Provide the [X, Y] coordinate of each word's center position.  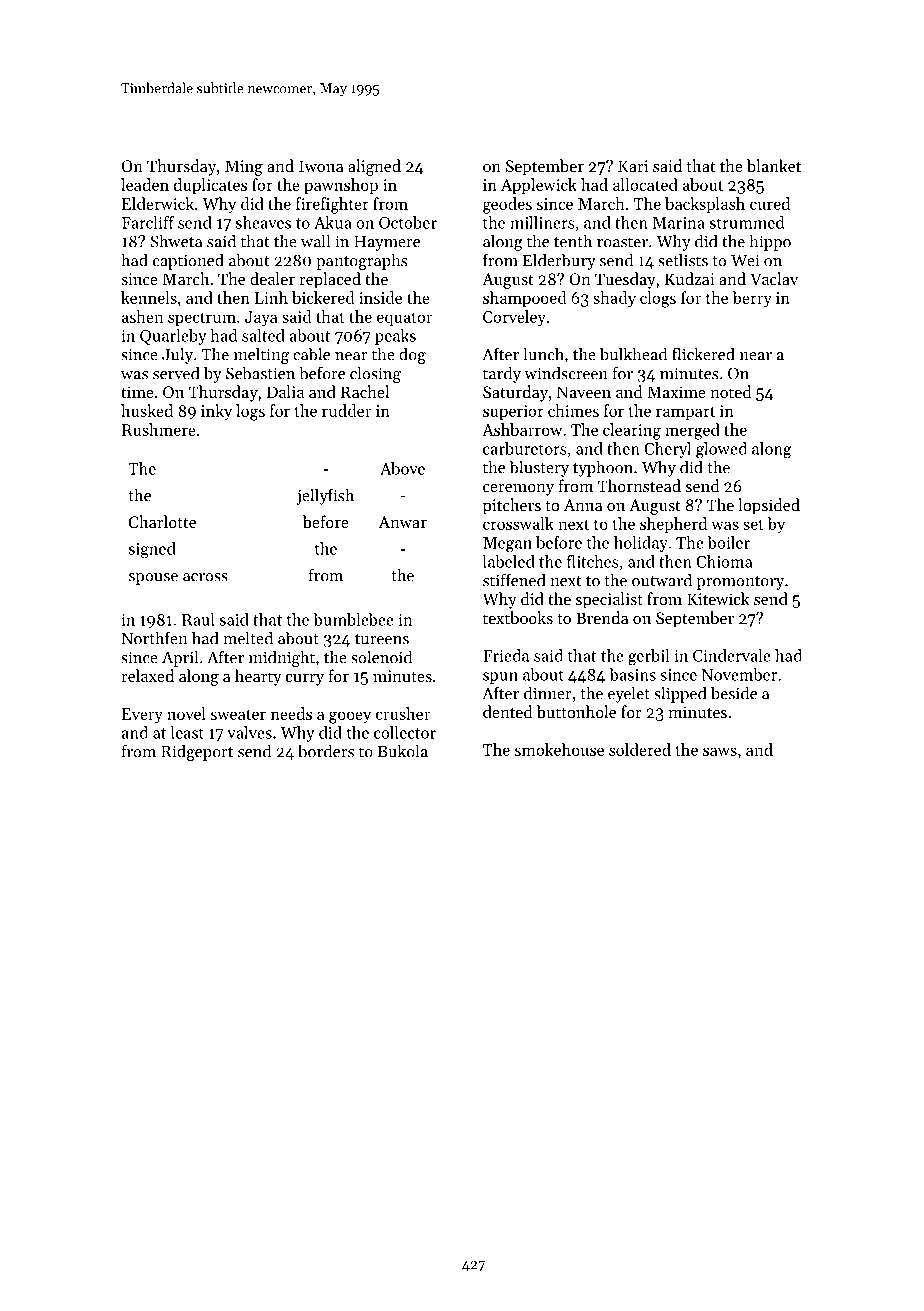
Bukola [403, 751]
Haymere [387, 243]
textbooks [518, 617]
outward [662, 580]
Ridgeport [197, 752]
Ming [244, 168]
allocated [645, 184]
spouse [153, 579]
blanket [774, 165]
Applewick [539, 186]
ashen [143, 316]
